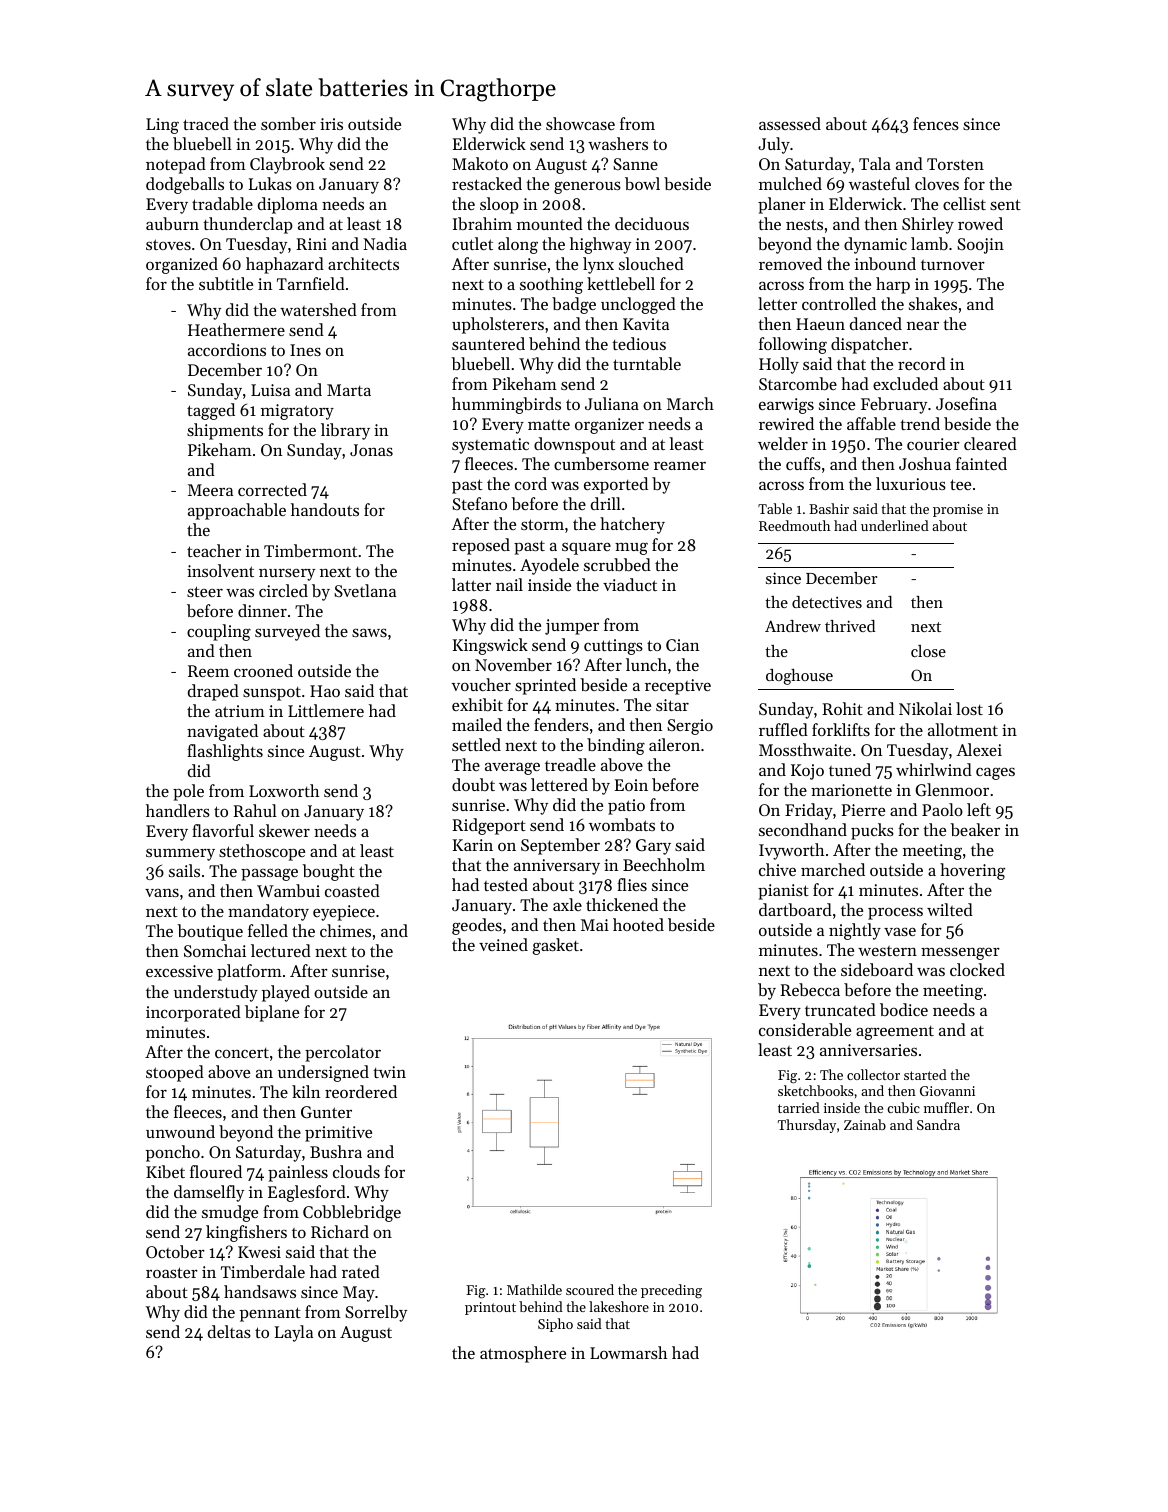  Describe the element at coordinates (389, 1072) in the document. I see `twin` at that location.
